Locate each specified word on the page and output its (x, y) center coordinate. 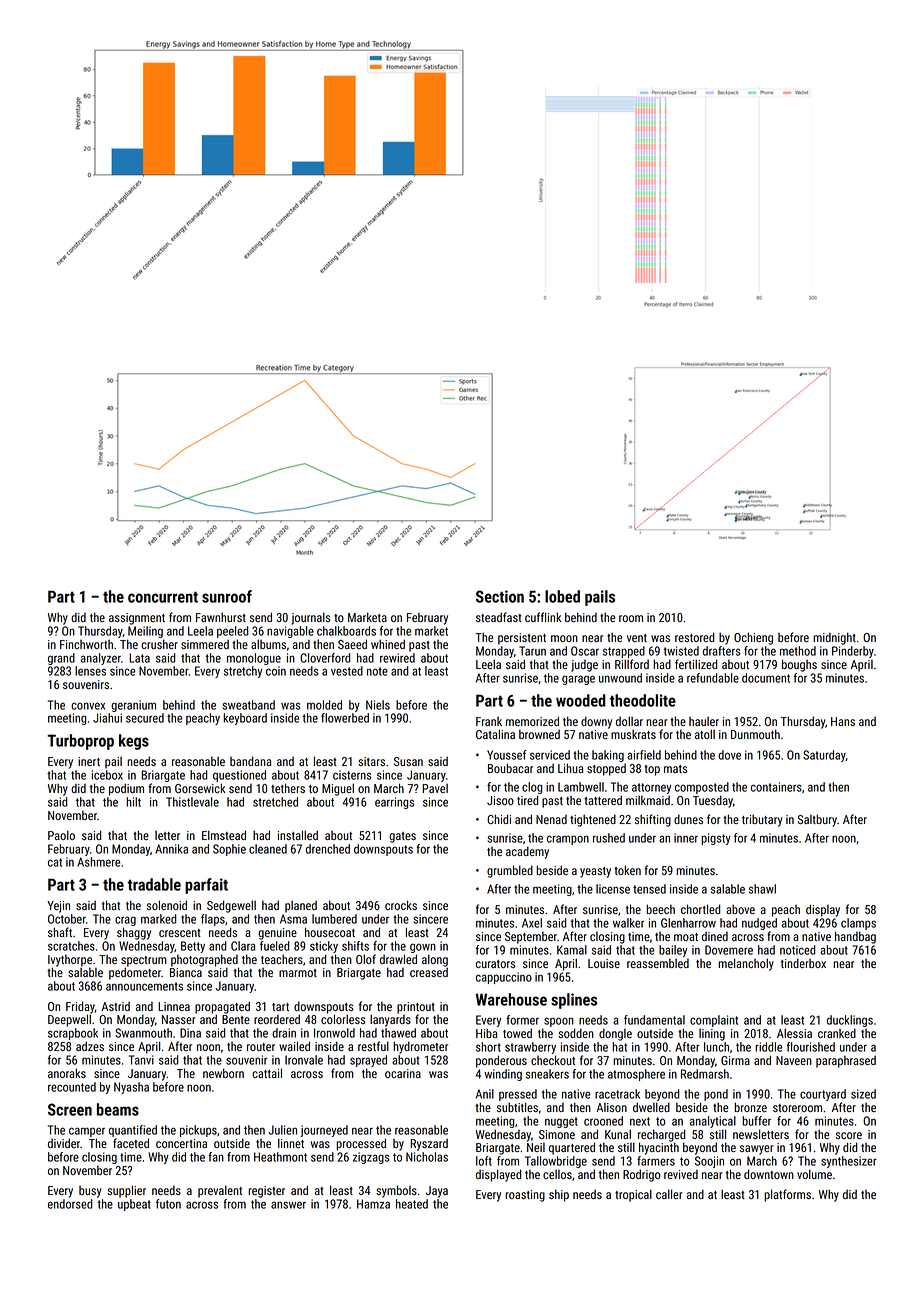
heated (412, 1204)
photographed (204, 960)
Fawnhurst (221, 617)
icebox (107, 775)
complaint (714, 1021)
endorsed (70, 1204)
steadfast (499, 617)
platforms (787, 1195)
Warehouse (511, 999)
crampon (568, 840)
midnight (834, 638)
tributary (762, 820)
